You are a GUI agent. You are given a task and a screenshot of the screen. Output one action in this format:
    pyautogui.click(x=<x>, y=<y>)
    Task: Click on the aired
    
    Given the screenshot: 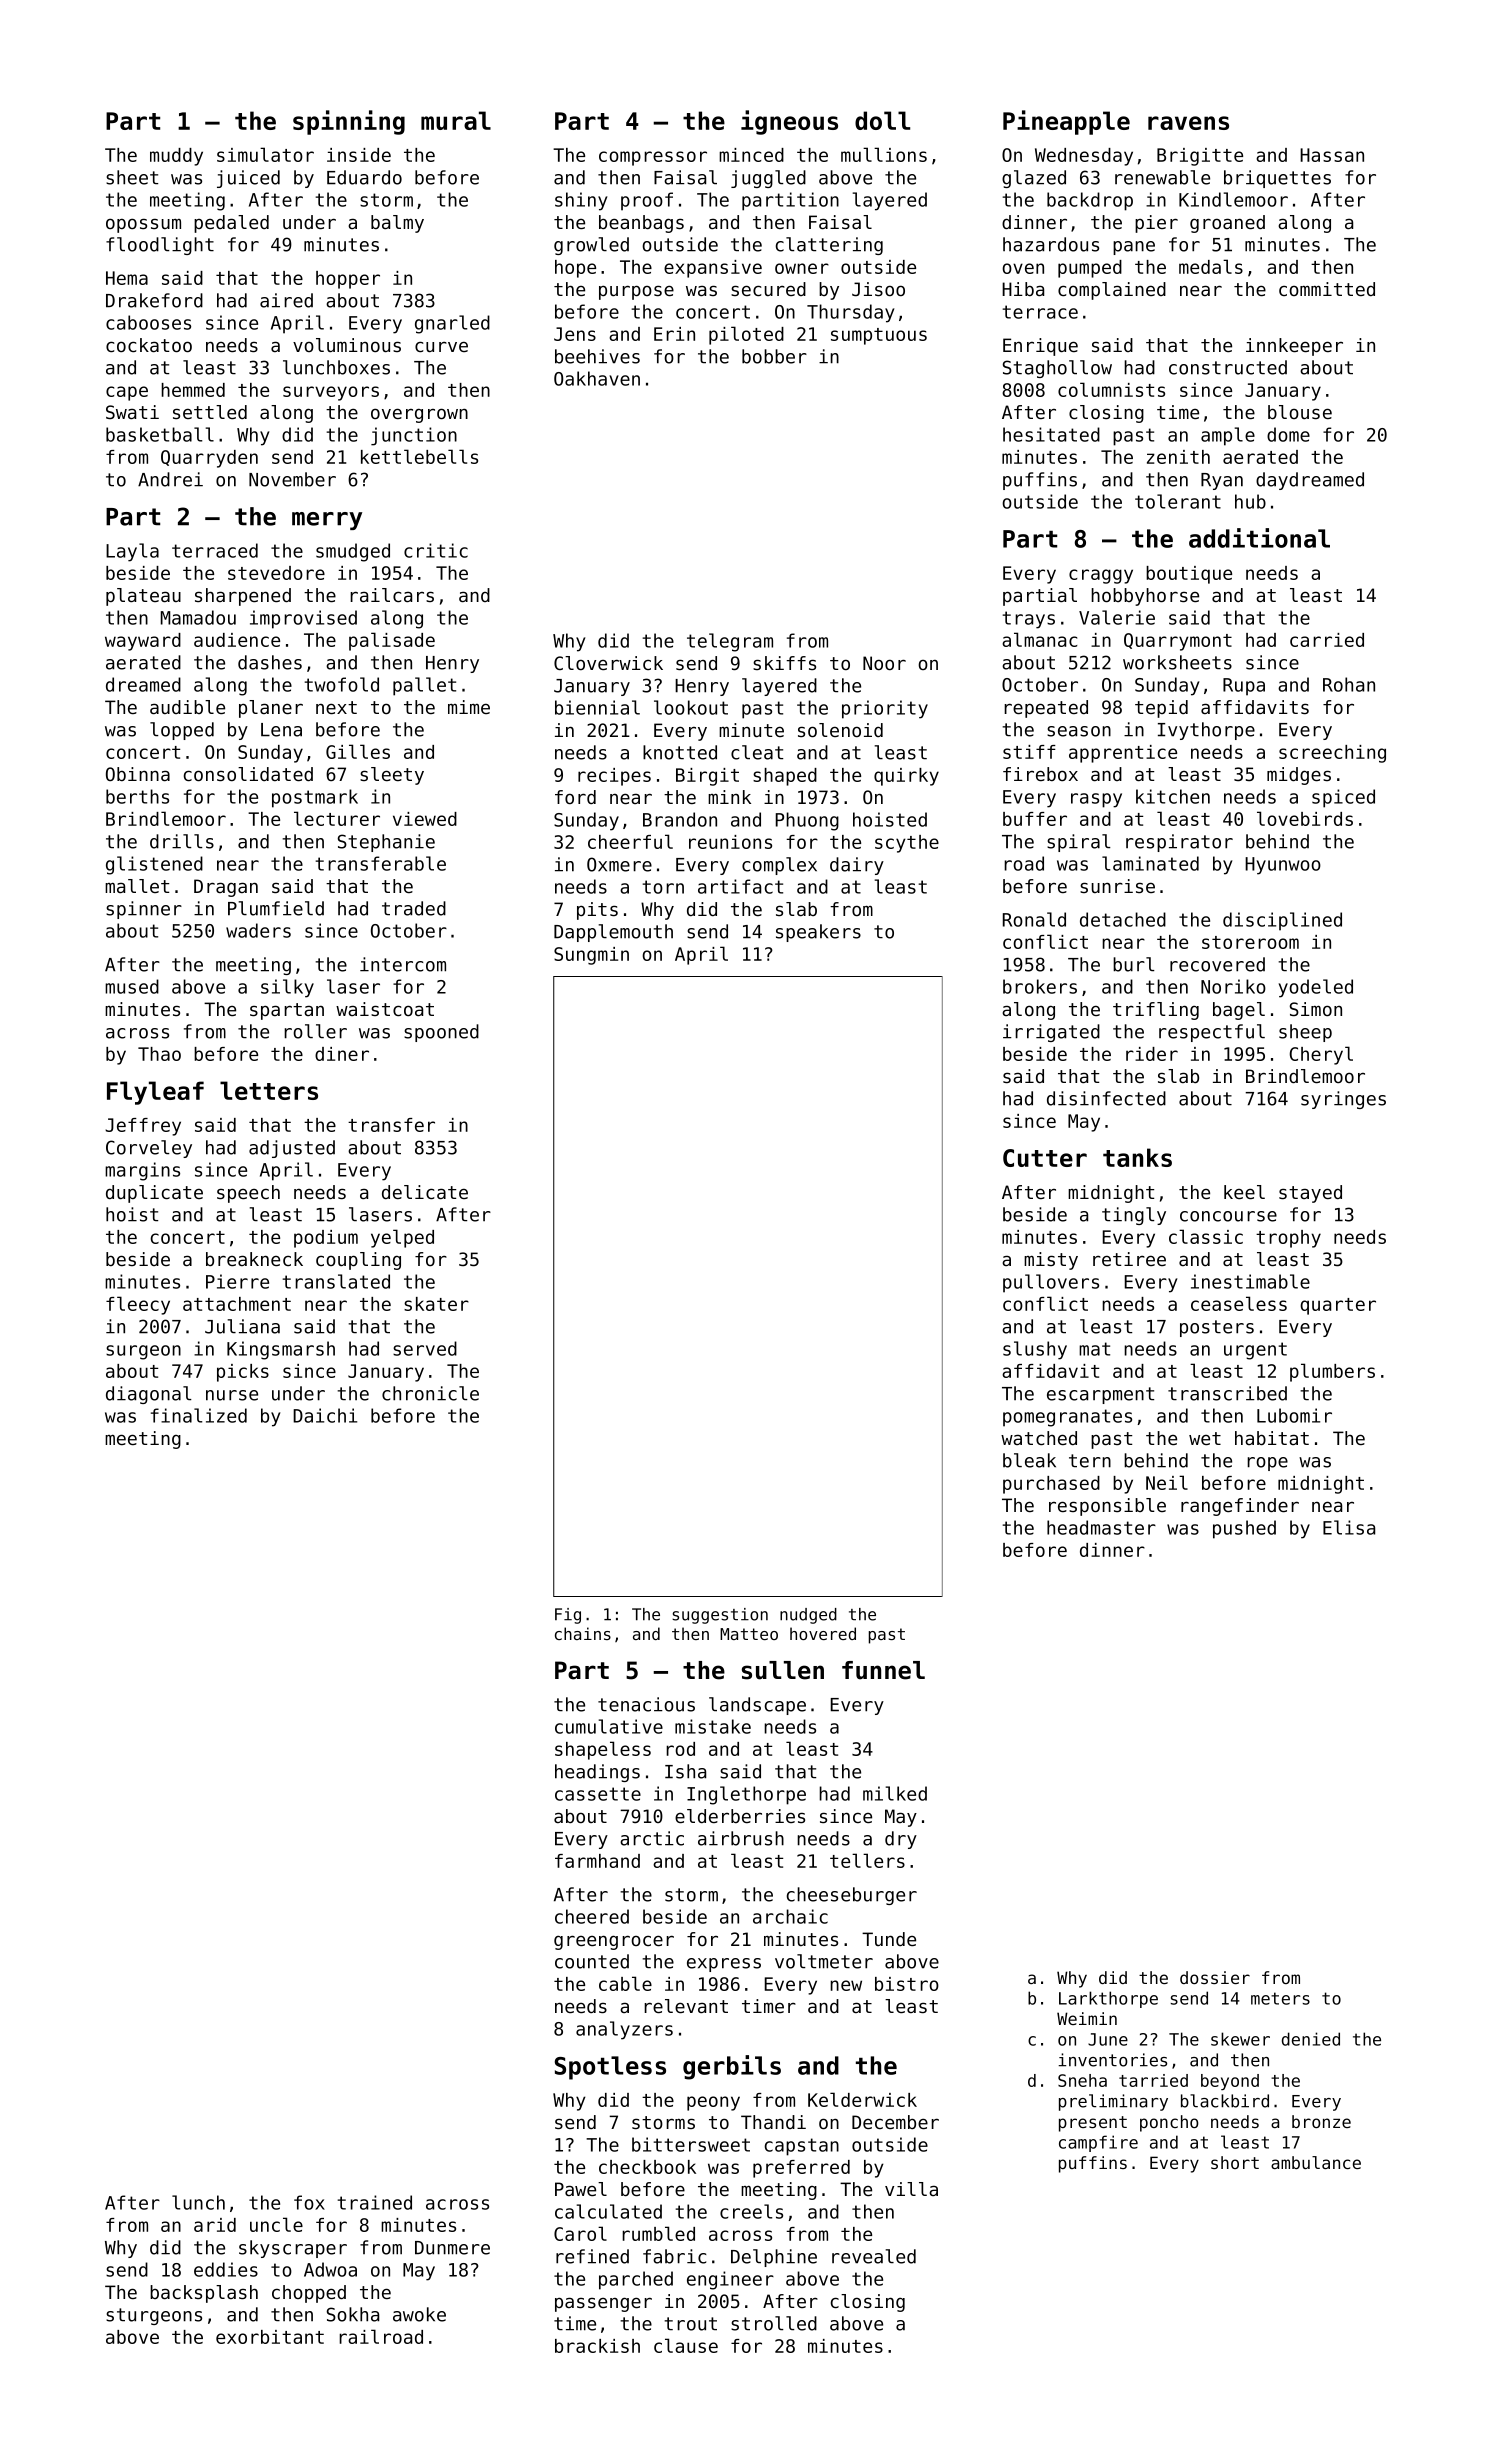 What is the action you would take?
    pyautogui.click(x=286, y=300)
